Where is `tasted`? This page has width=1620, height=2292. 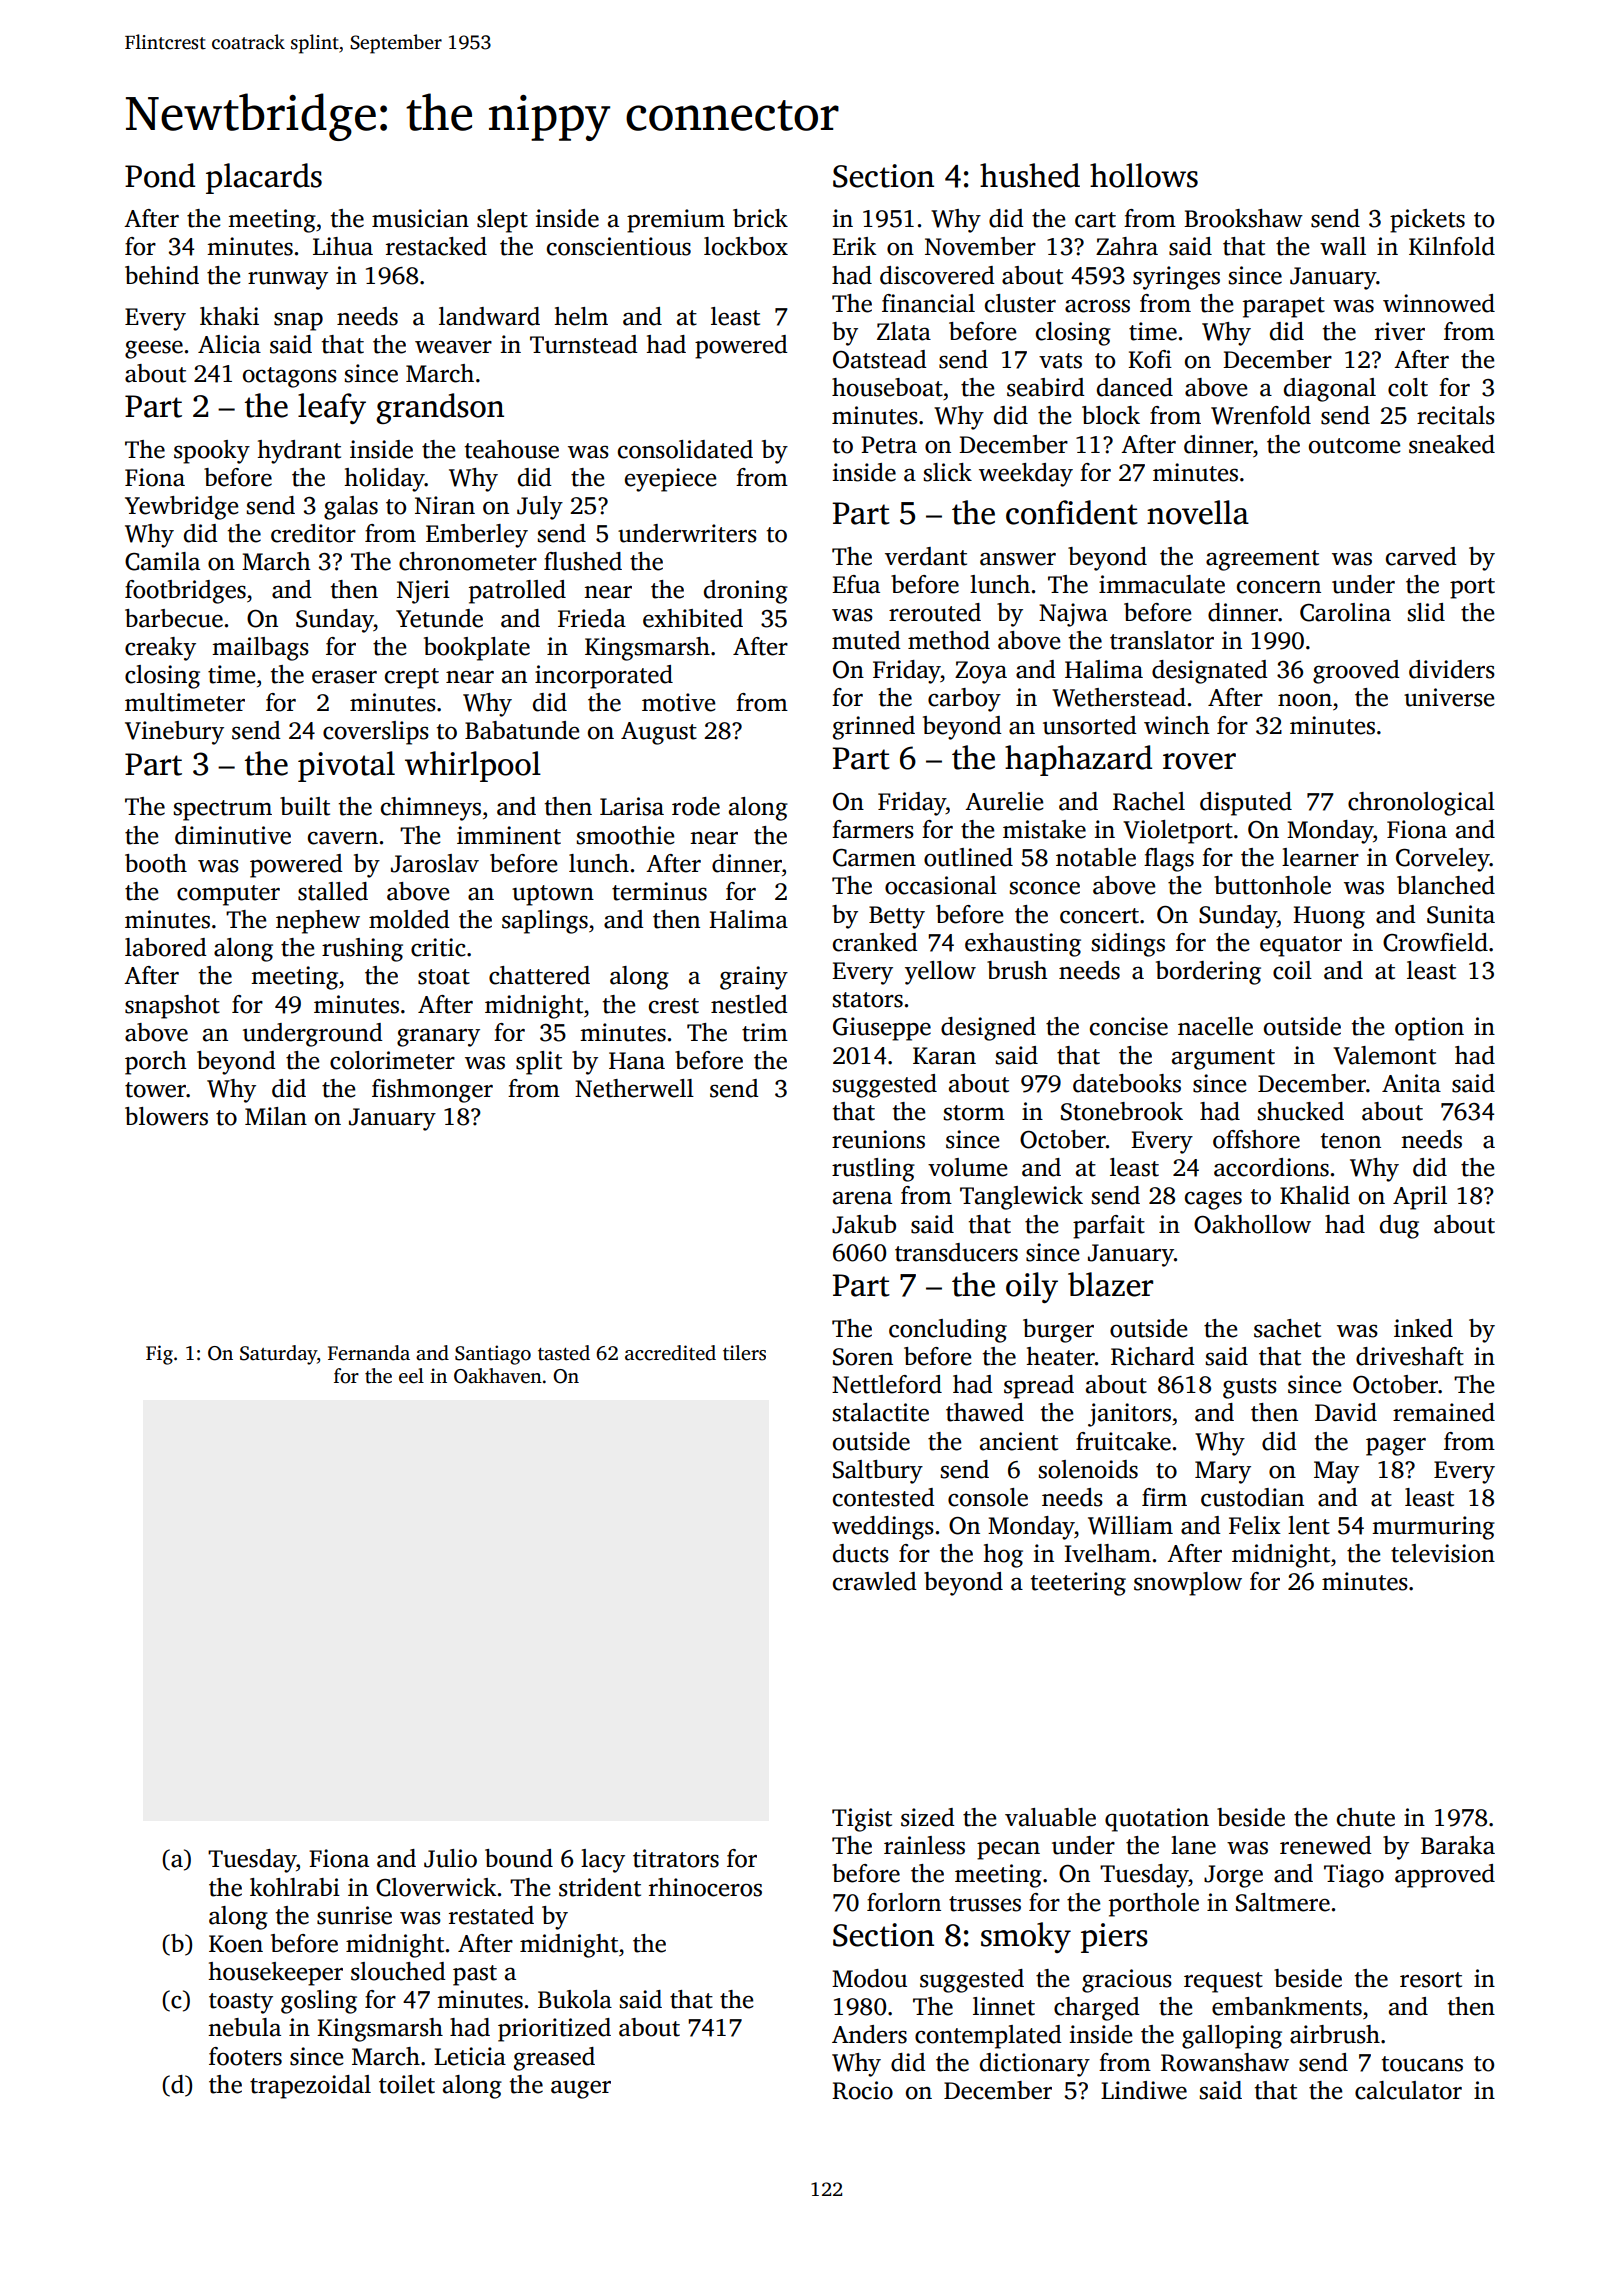
tasted is located at coordinates (564, 1353).
